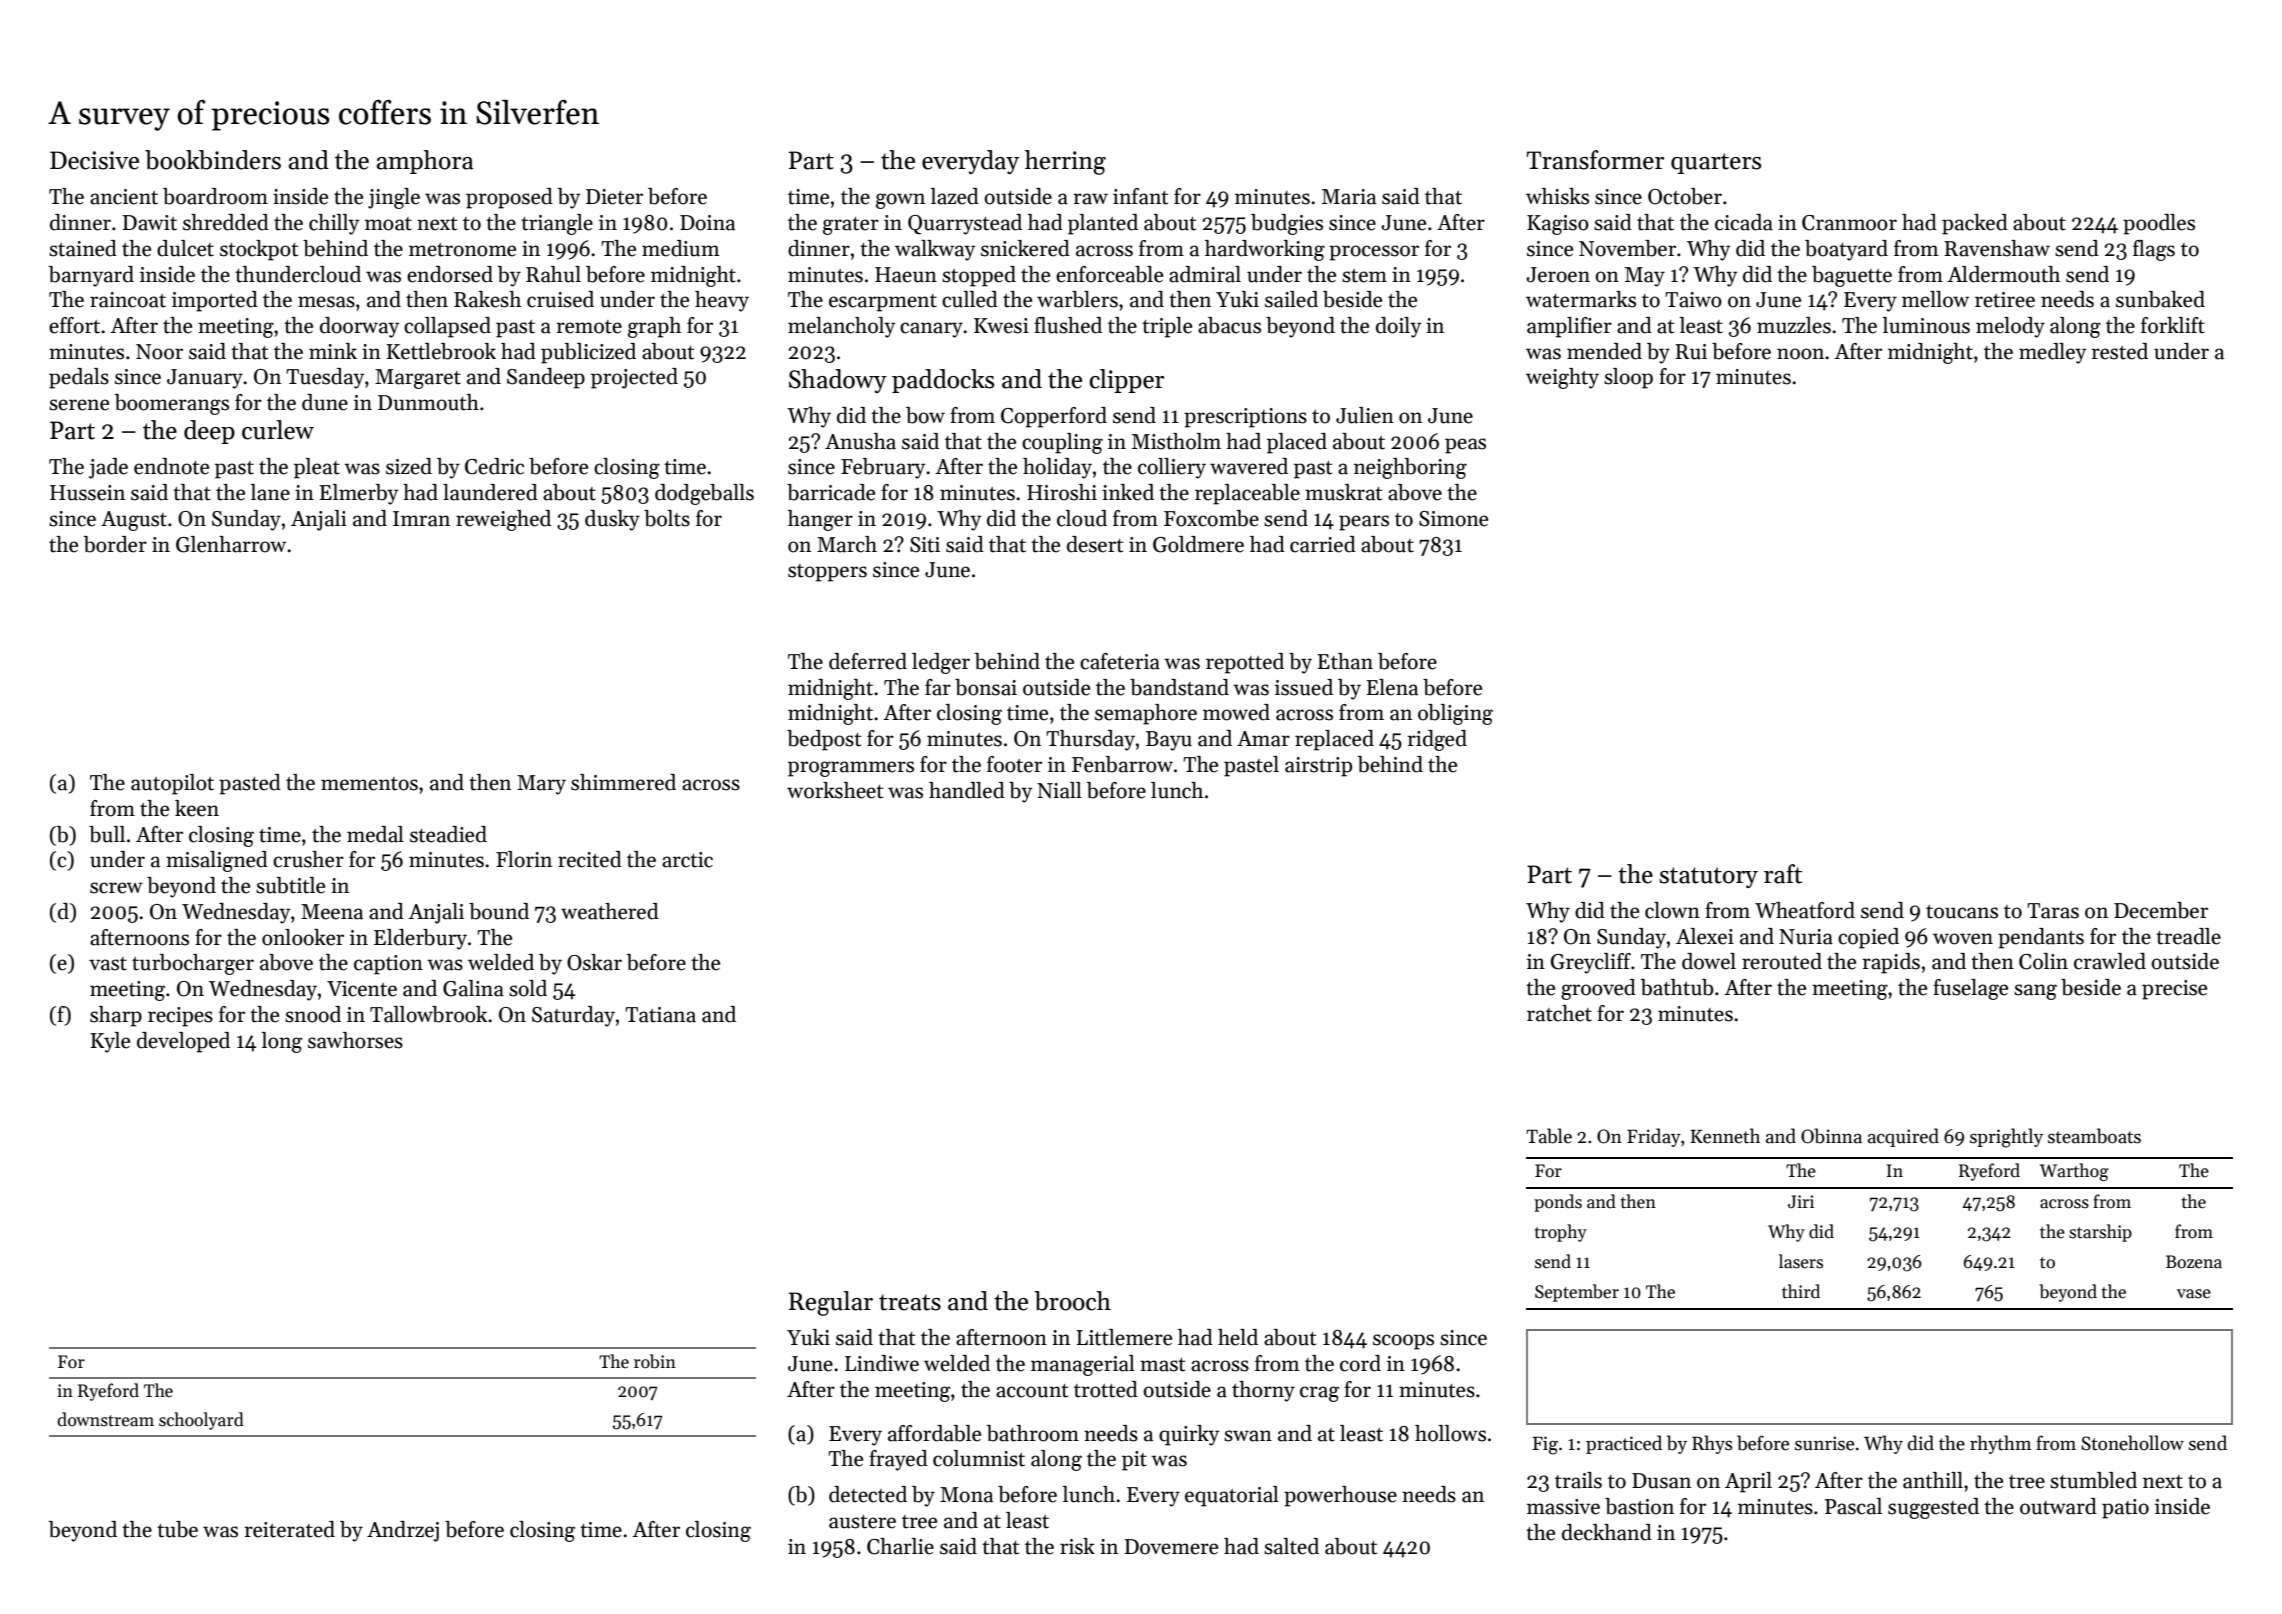  I want to click on risk, so click(1077, 1546).
